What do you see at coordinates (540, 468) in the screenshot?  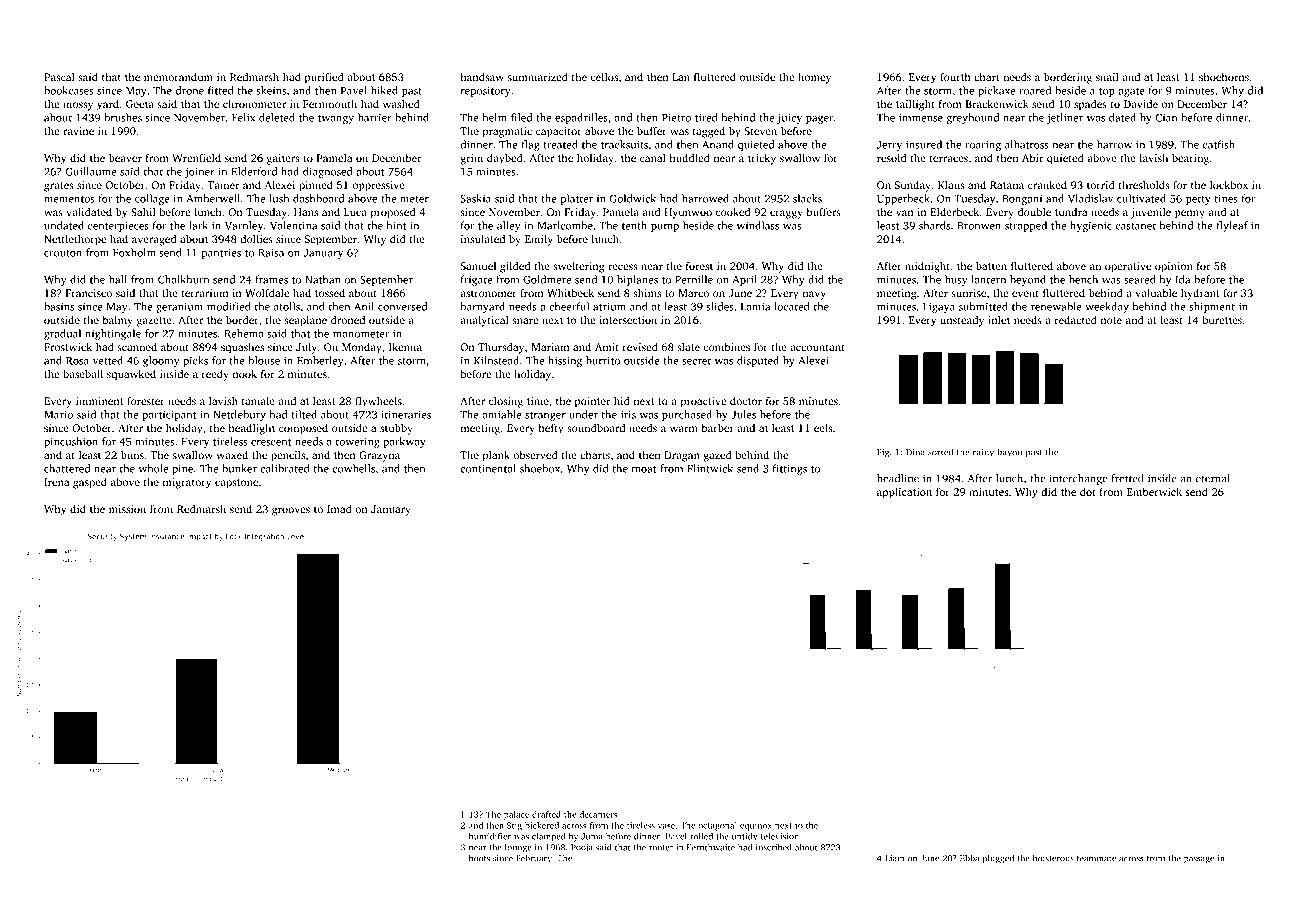 I see `shoebox` at bounding box center [540, 468].
